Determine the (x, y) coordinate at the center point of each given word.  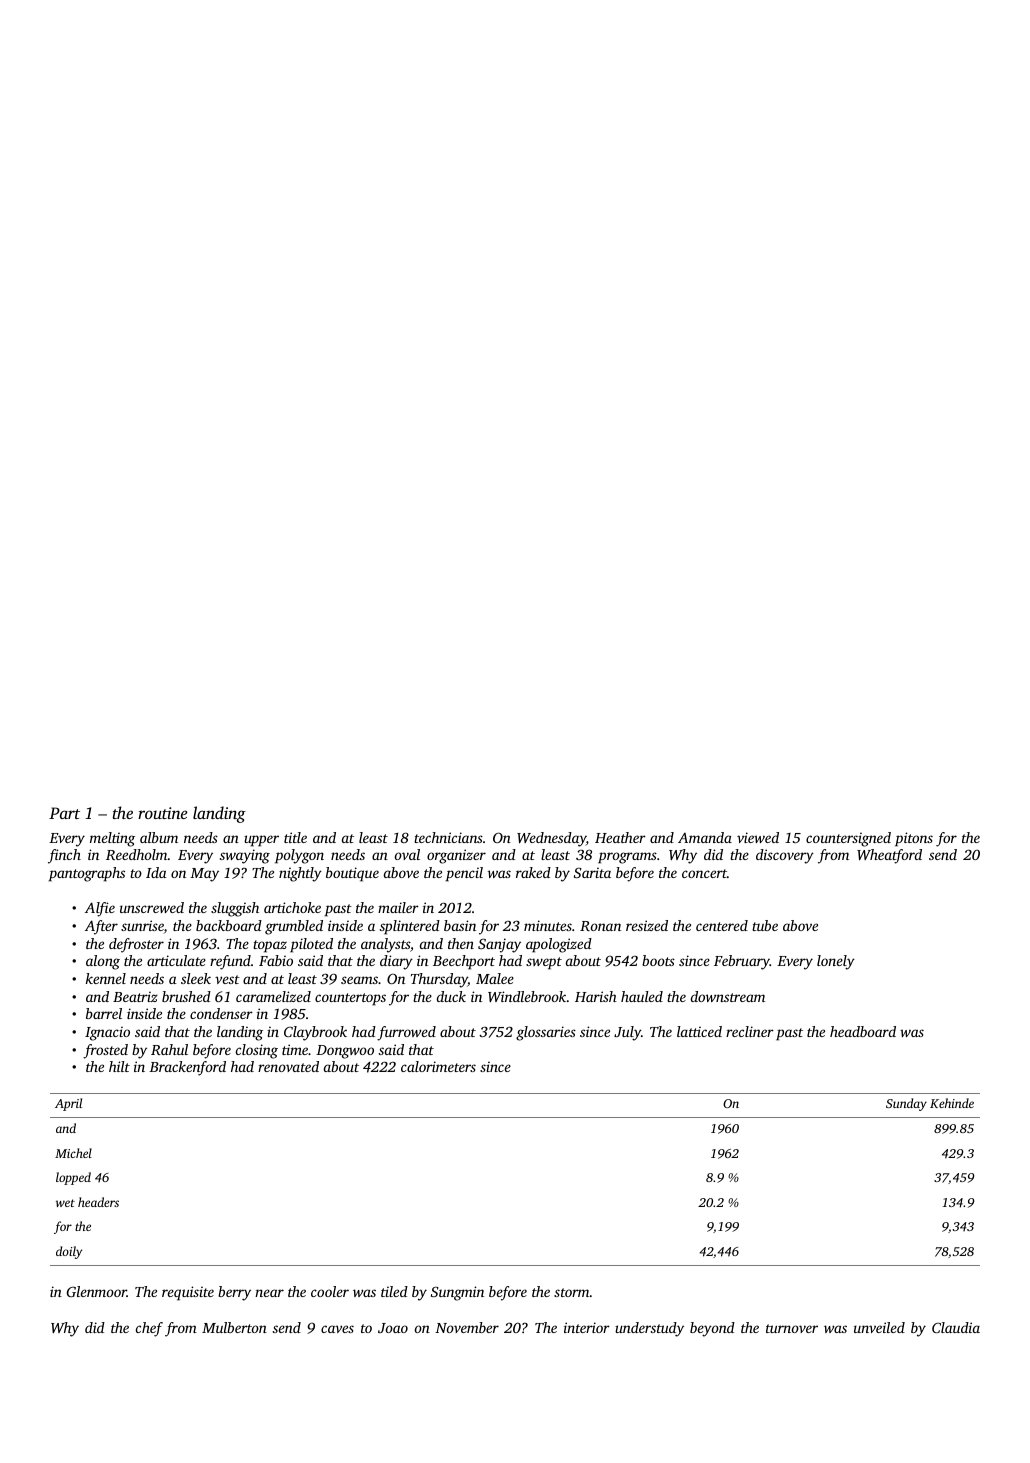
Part (64, 813)
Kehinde (952, 1103)
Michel (73, 1153)
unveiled (879, 1327)
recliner (750, 1031)
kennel (106, 978)
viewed (758, 837)
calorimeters (438, 1066)
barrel (104, 1013)
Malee (495, 978)
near (269, 1293)
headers (98, 1202)
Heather (620, 837)
